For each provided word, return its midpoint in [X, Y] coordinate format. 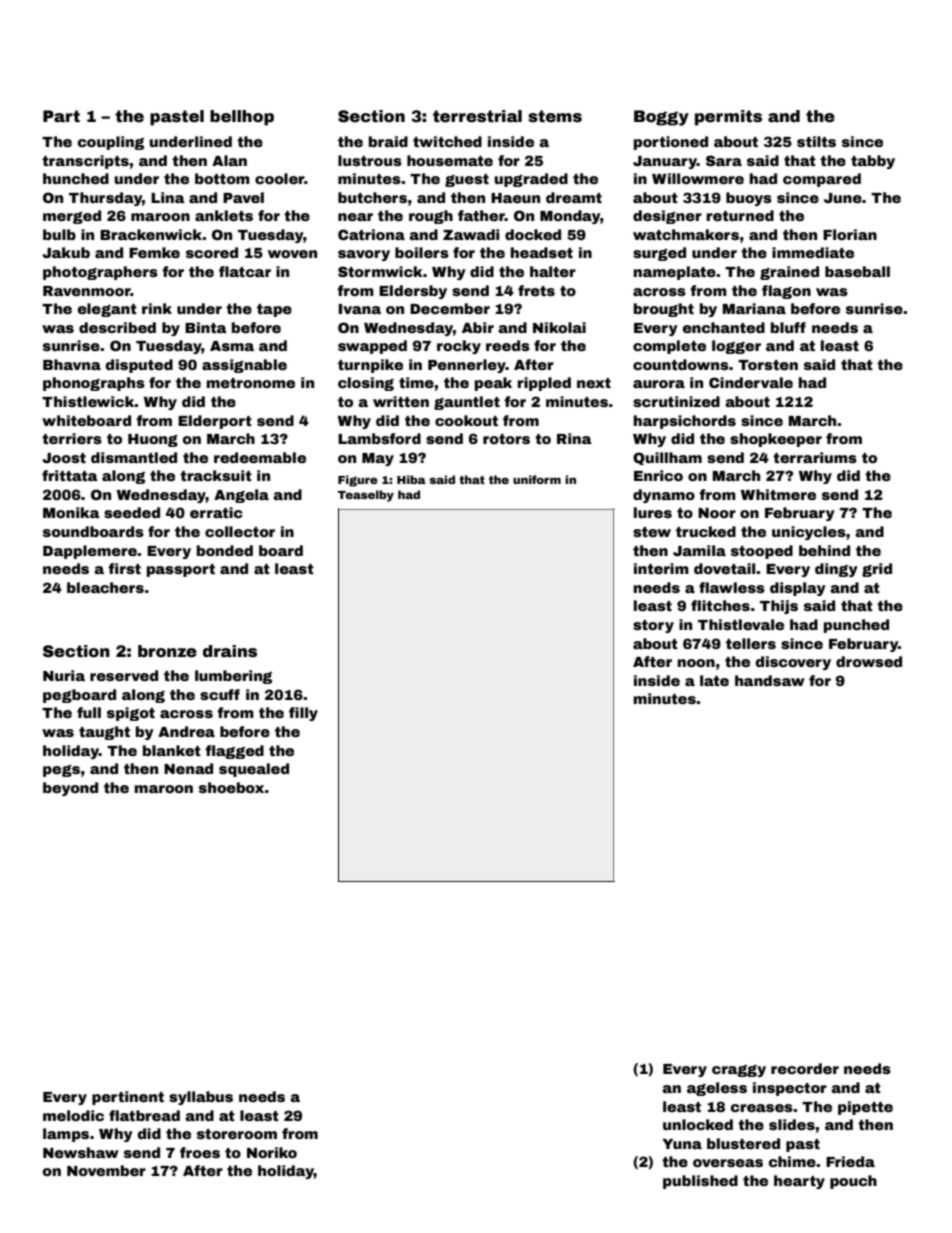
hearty [799, 1182]
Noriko [272, 1152]
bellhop [242, 118]
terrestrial [477, 116]
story [653, 626]
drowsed [869, 661]
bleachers [105, 587]
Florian [850, 234]
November [106, 1170]
